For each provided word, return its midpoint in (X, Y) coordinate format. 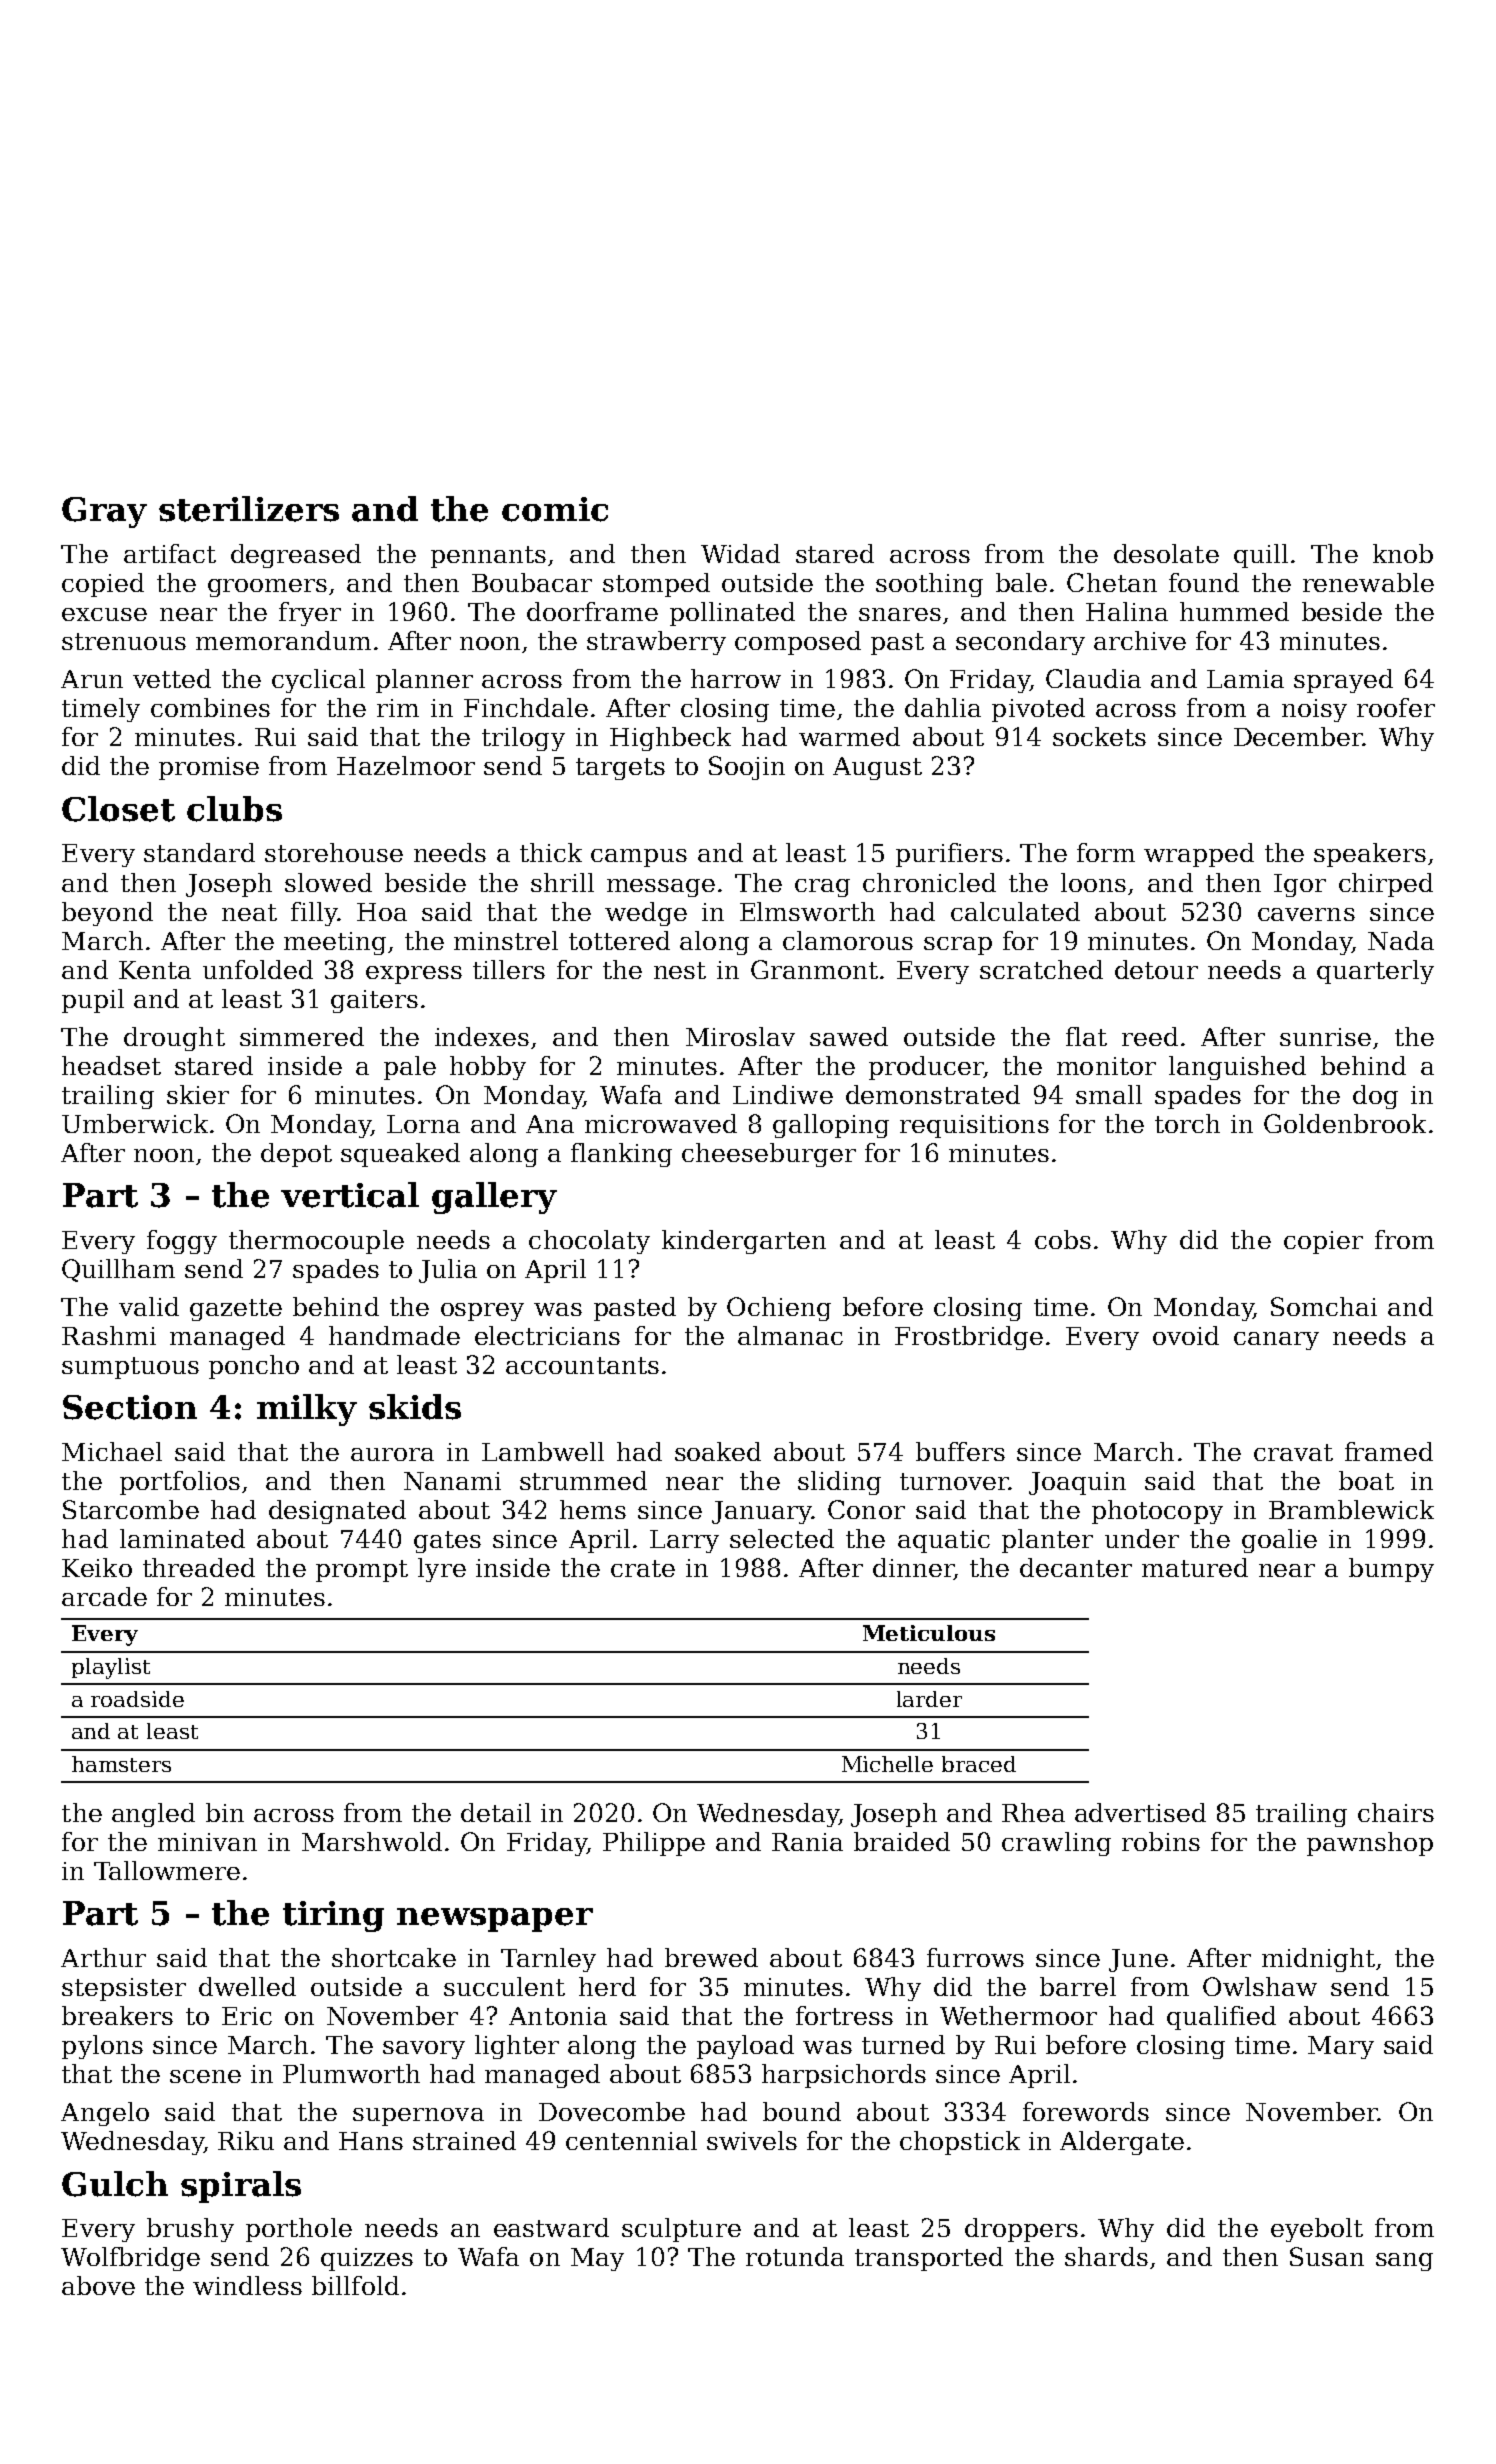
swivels (752, 2140)
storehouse (334, 852)
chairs (1396, 1812)
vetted (172, 678)
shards (1106, 2256)
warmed (849, 736)
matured (1195, 1567)
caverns (1306, 914)
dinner (913, 1569)
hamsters (121, 1764)
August (877, 768)
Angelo (105, 2114)
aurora (392, 1454)
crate (643, 1568)
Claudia (1093, 678)
